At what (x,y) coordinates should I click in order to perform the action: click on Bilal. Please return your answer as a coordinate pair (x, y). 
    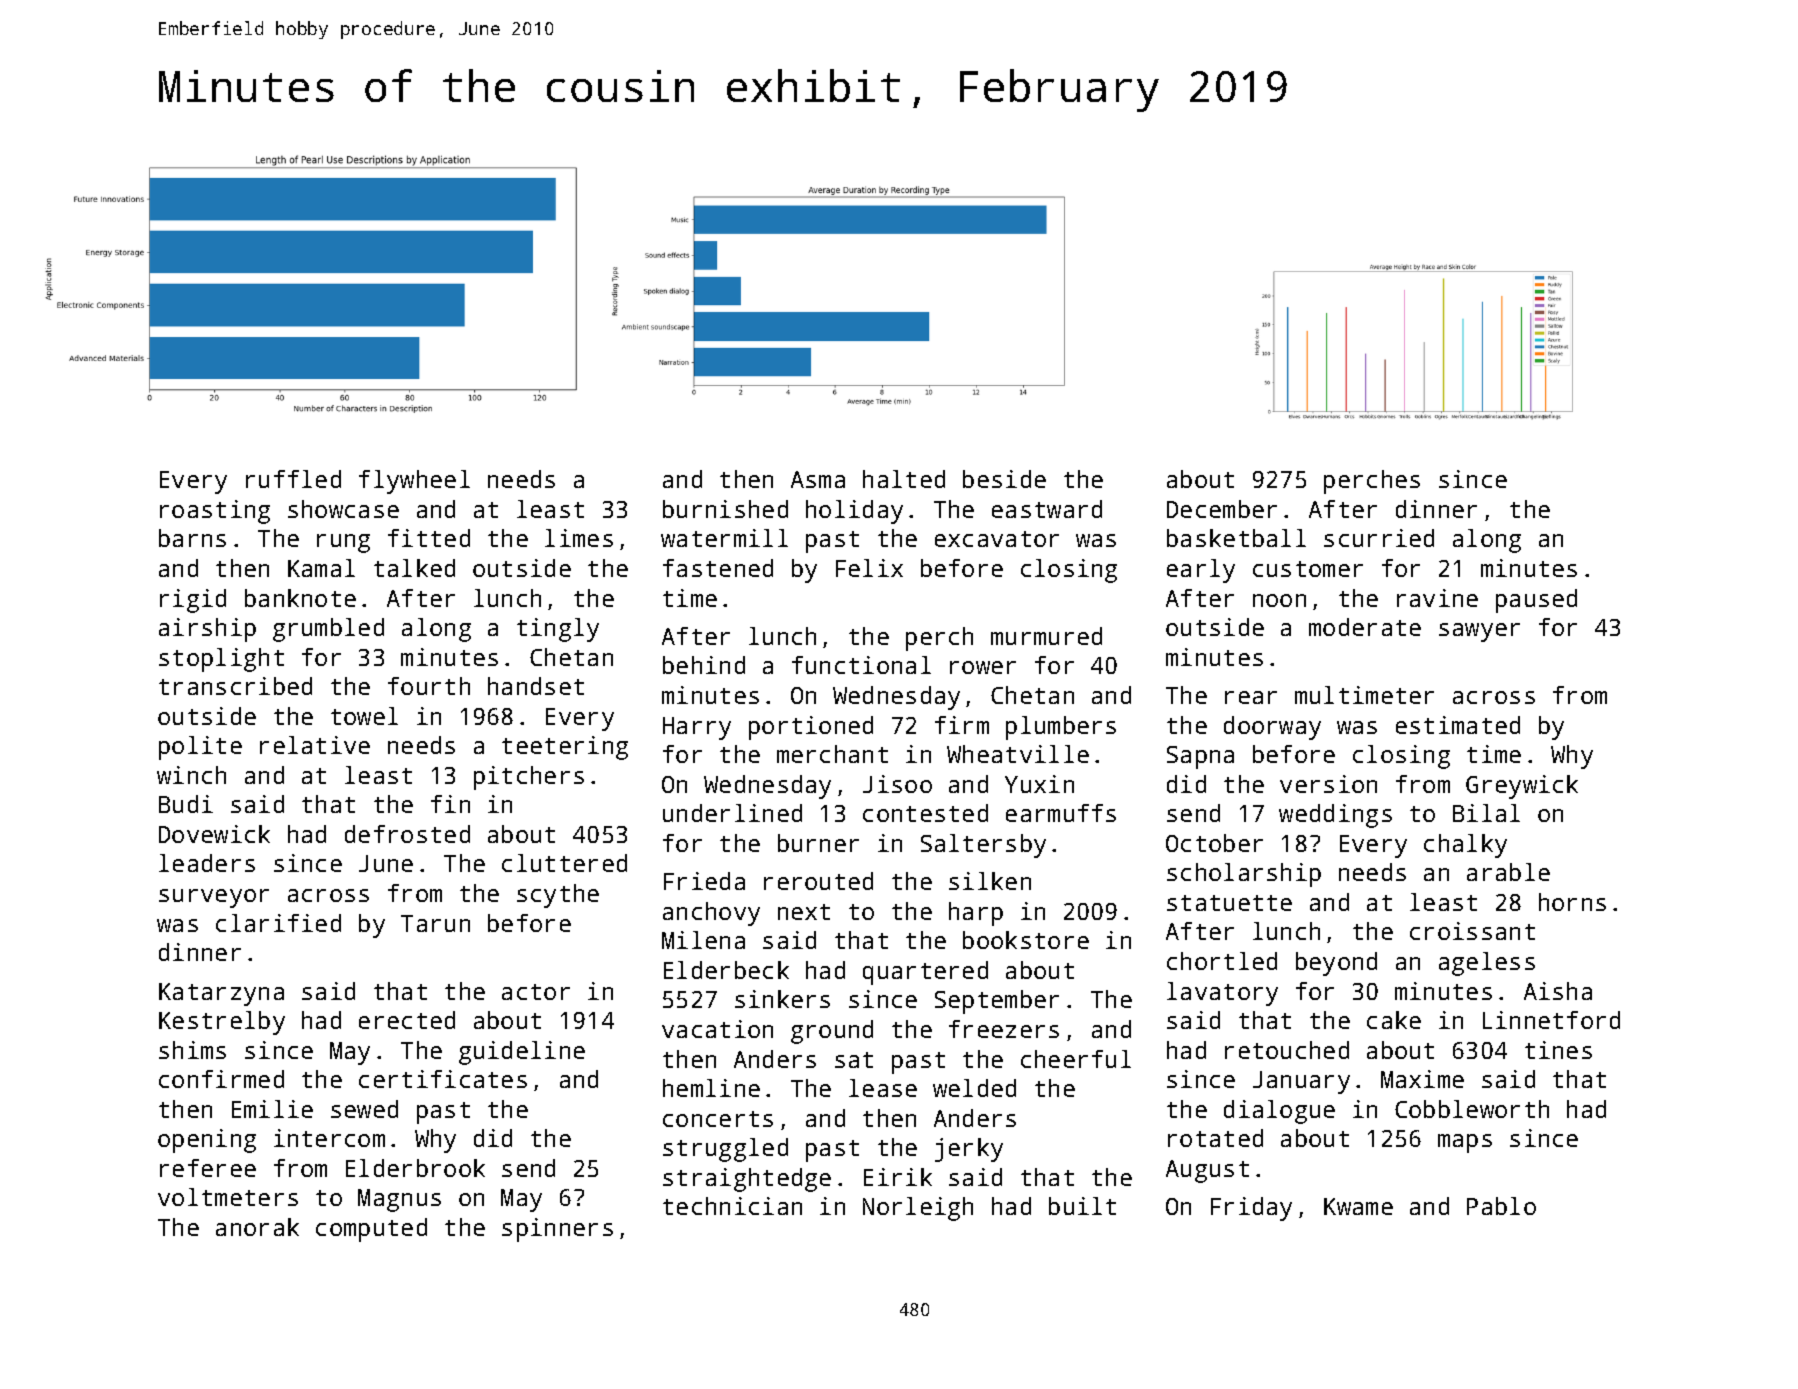
    Looking at the image, I should click on (1486, 813).
